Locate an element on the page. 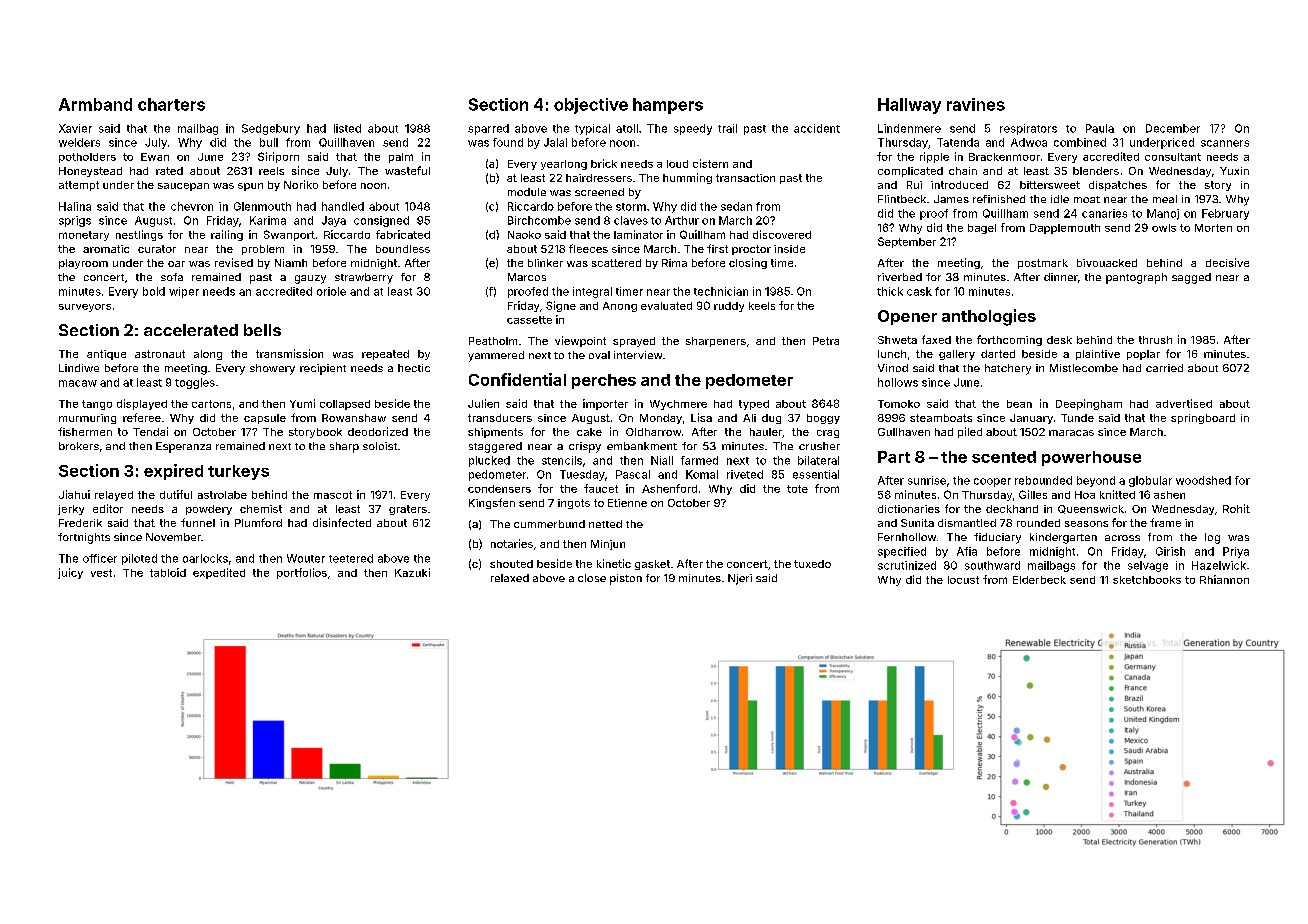 Image resolution: width=1308 pixels, height=924 pixels. anthologies is located at coordinates (989, 317).
